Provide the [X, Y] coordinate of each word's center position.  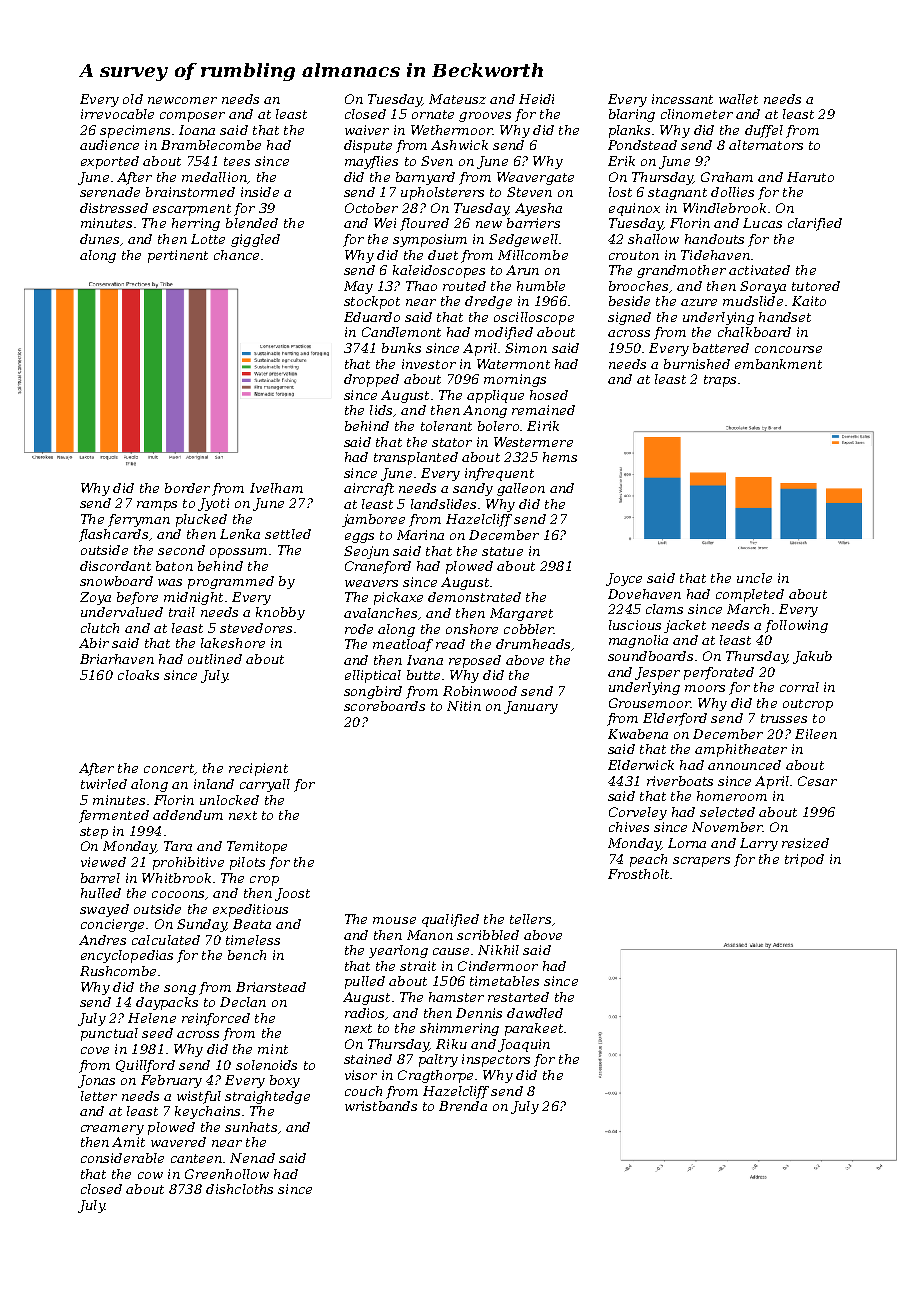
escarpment [192, 210]
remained [543, 410]
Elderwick [641, 765]
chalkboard [754, 332]
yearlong [398, 951]
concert [169, 768]
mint [273, 1049]
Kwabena [638, 734]
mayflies [371, 162]
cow [150, 1175]
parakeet [534, 1029]
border [187, 488]
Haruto [810, 177]
